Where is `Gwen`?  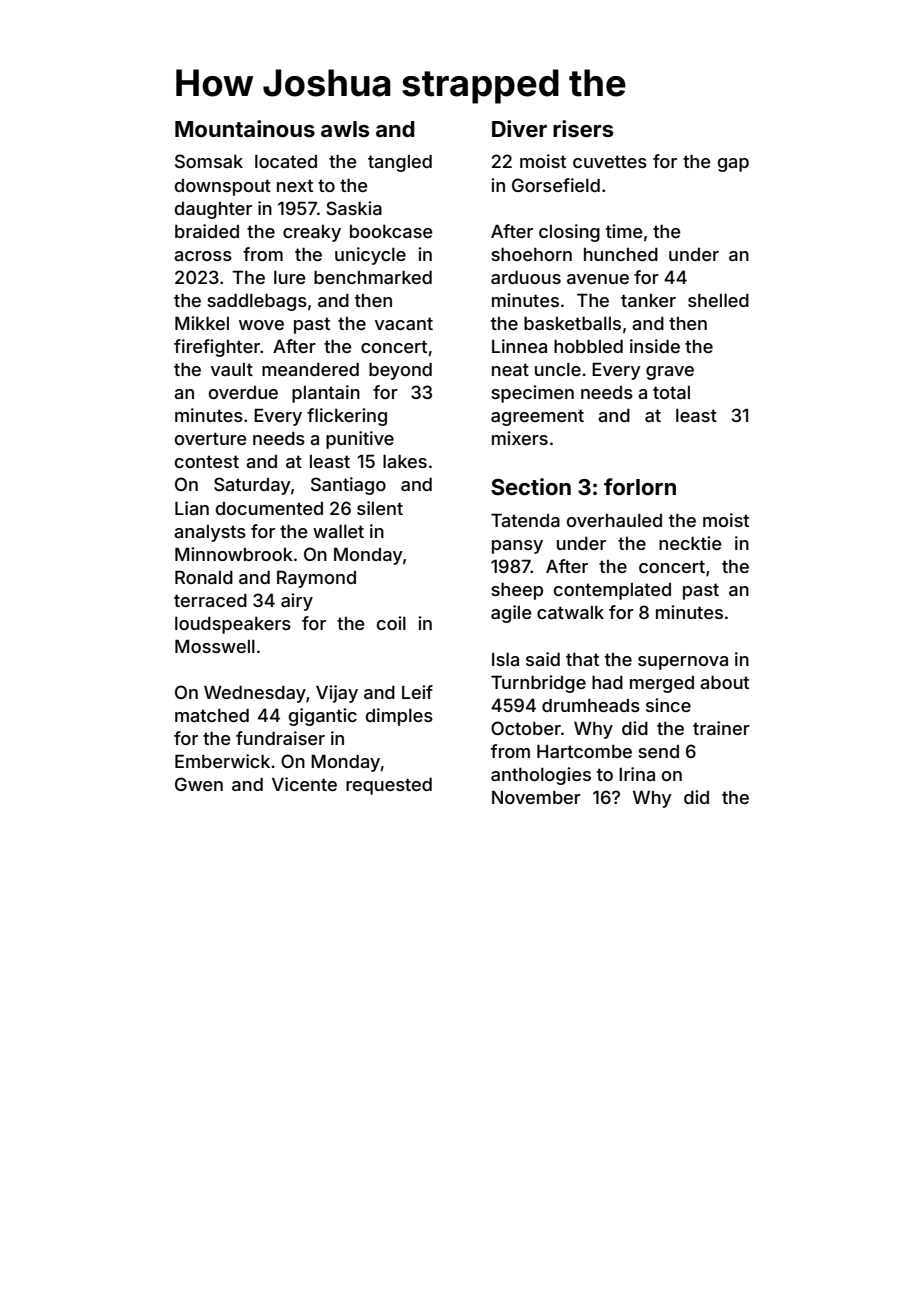 Gwen is located at coordinates (199, 784).
